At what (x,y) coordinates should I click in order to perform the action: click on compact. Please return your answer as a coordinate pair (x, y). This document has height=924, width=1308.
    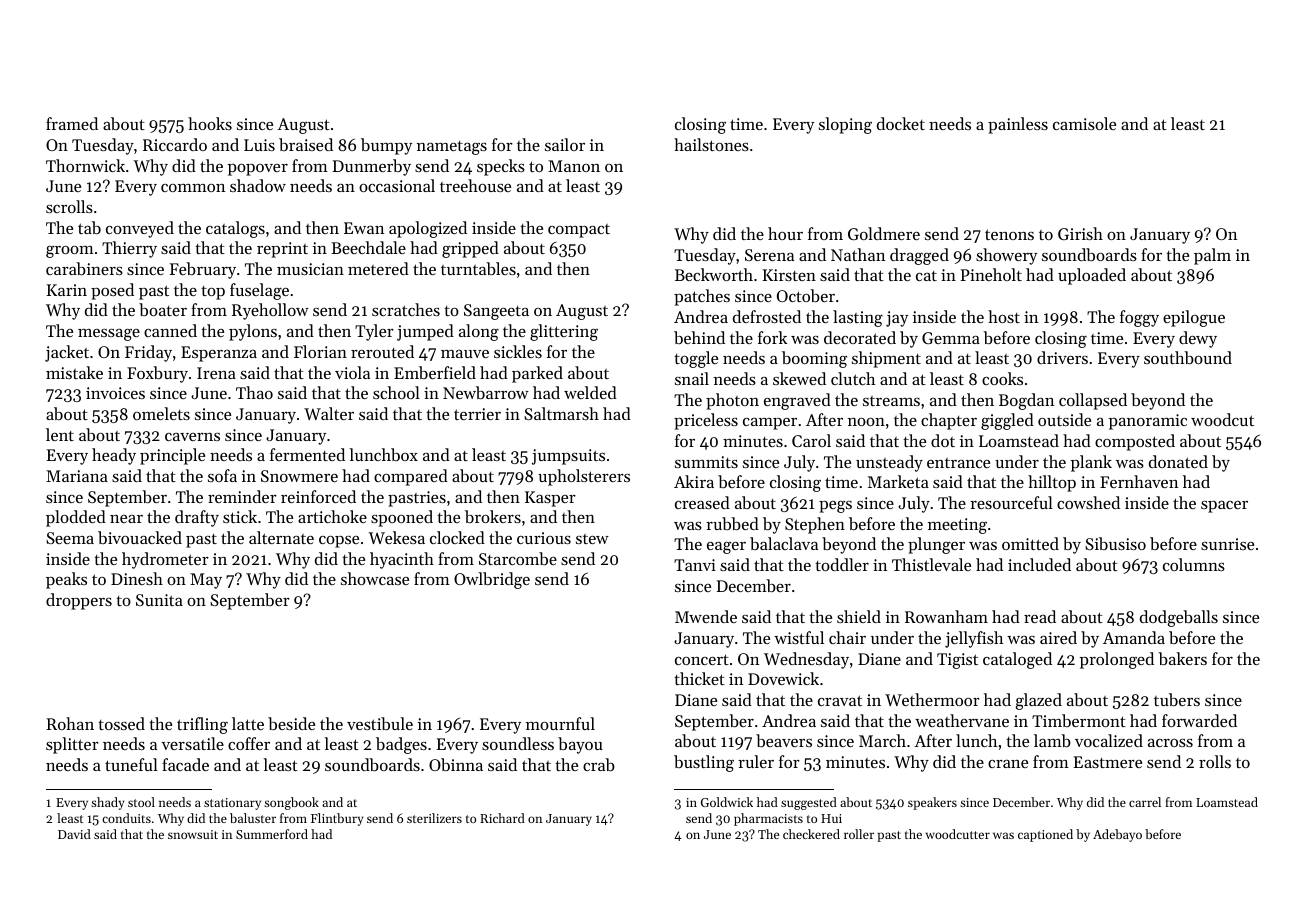
    Looking at the image, I should click on (579, 231).
